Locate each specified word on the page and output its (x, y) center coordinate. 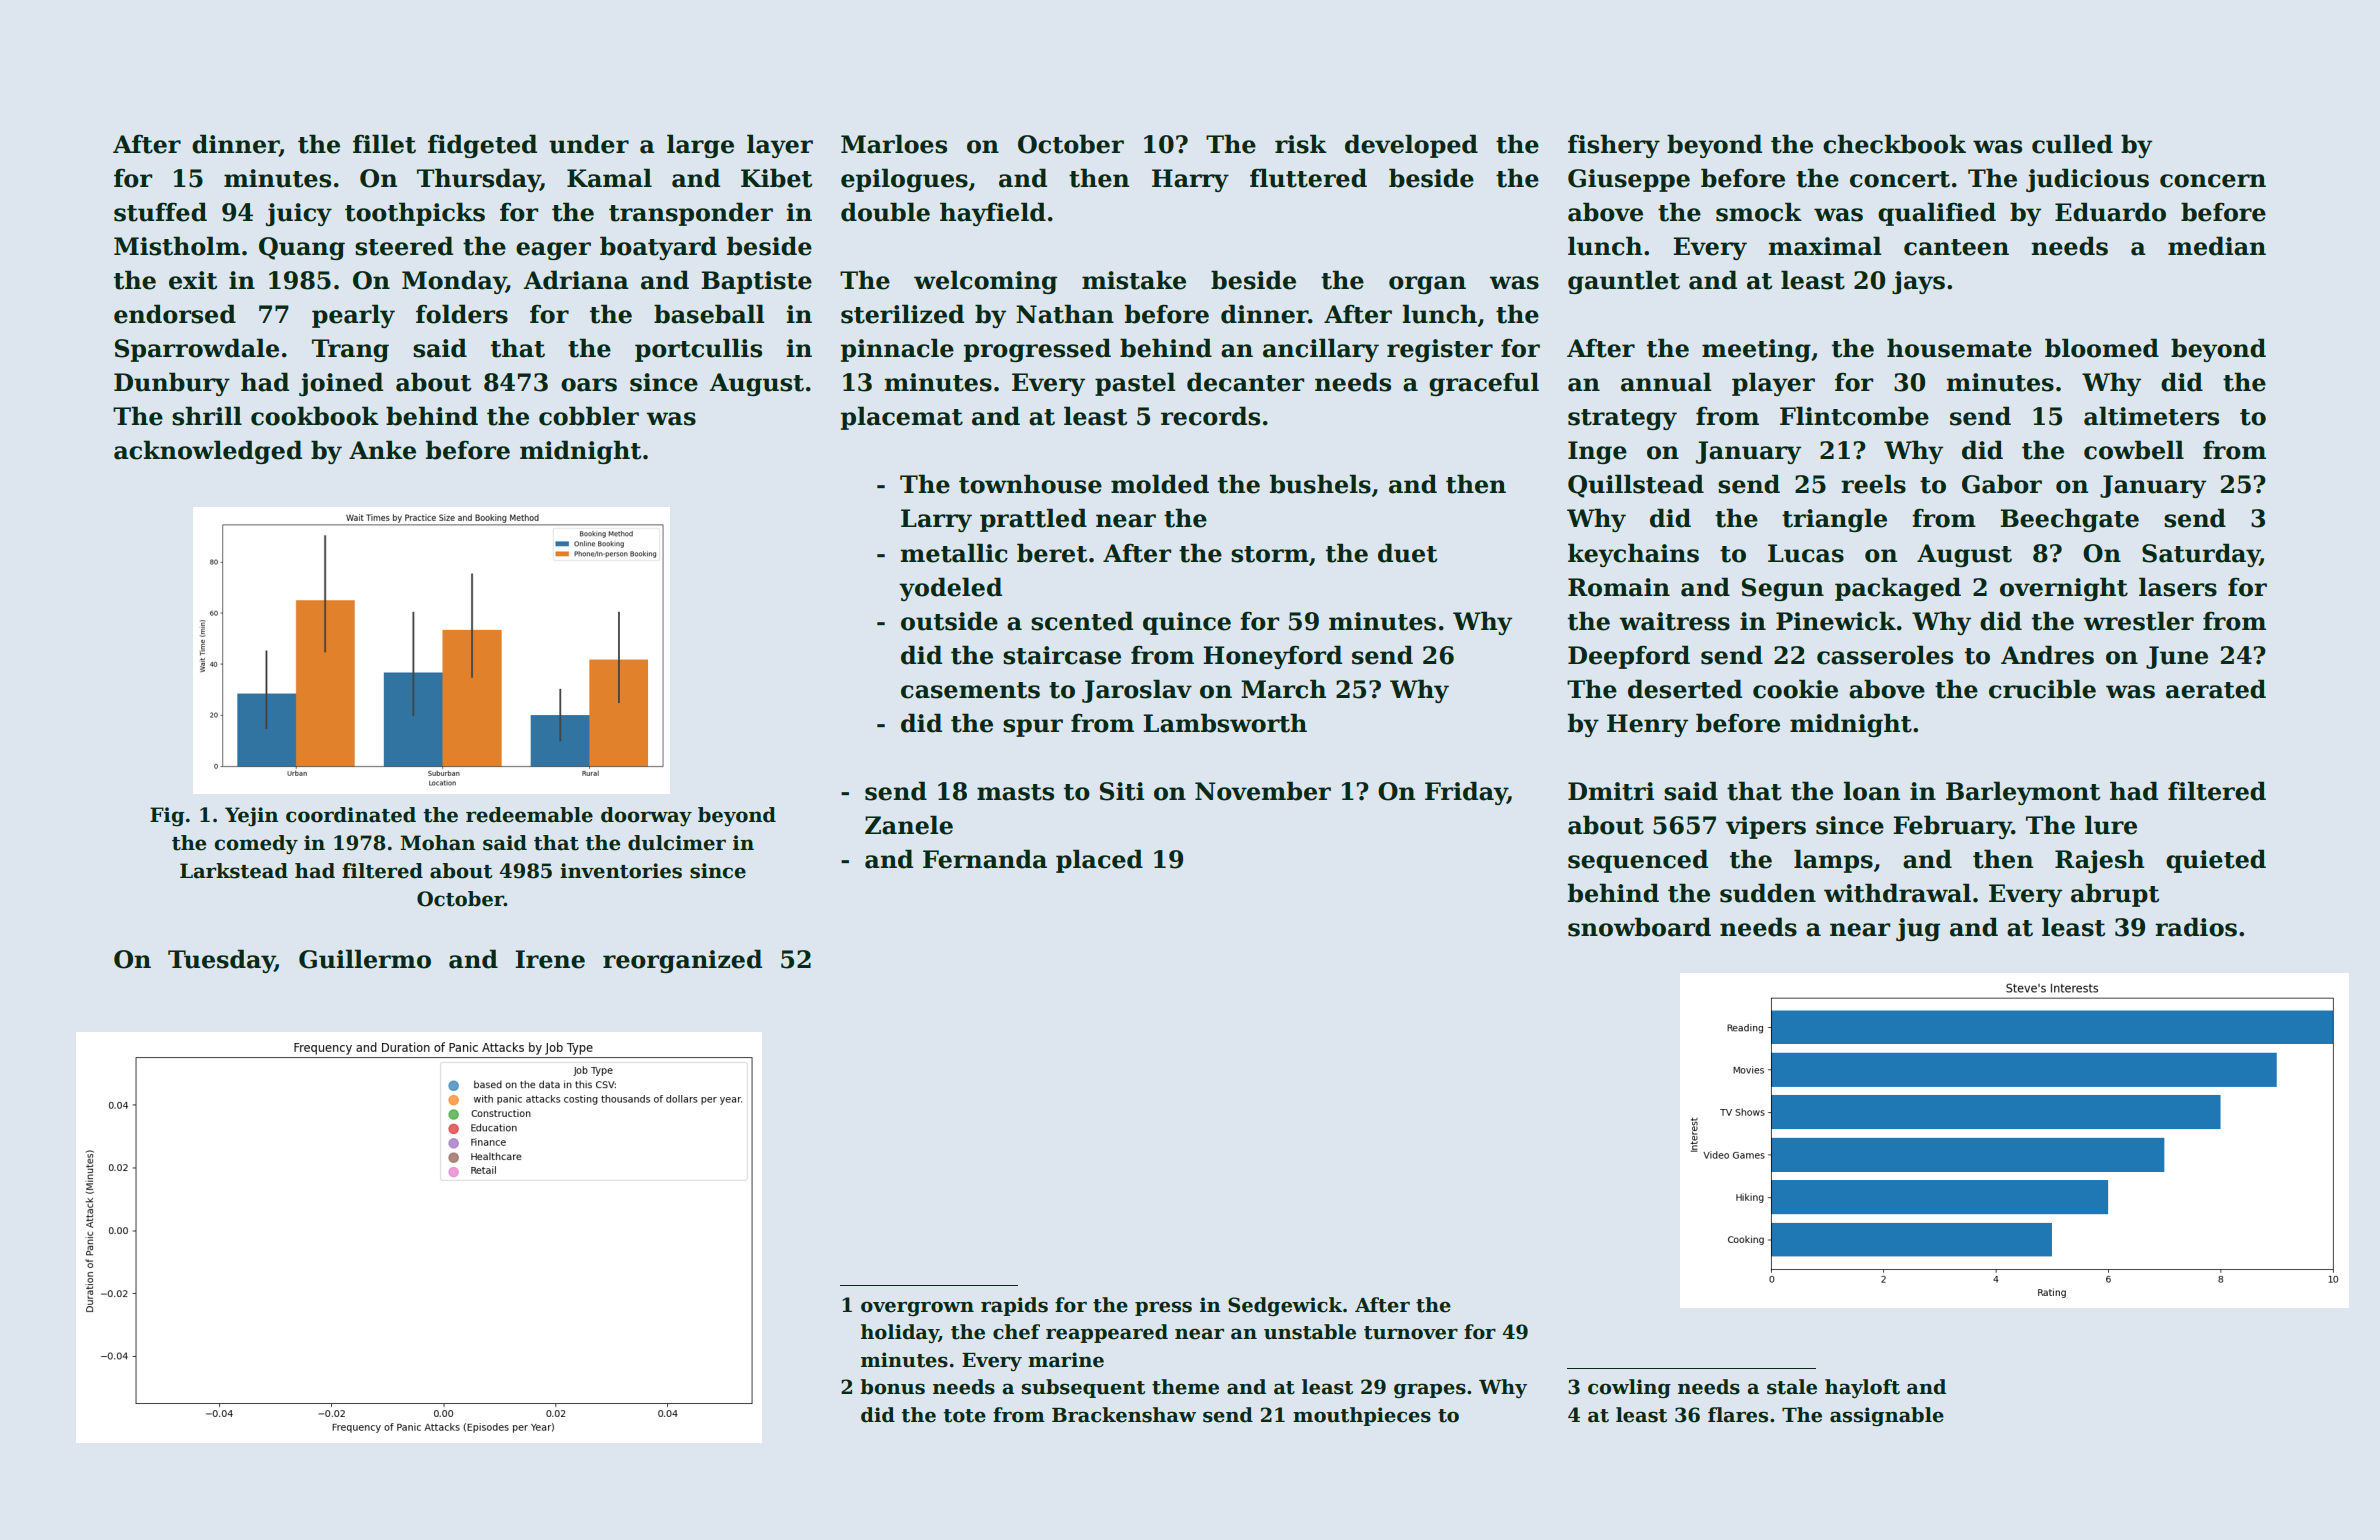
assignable (1887, 1416)
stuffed (160, 212)
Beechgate (2069, 520)
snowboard (1639, 927)
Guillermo (365, 959)
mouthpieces (1362, 1416)
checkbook (1894, 144)
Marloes (894, 144)
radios (2196, 927)
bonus (892, 1387)
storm (1270, 554)
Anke (382, 450)
